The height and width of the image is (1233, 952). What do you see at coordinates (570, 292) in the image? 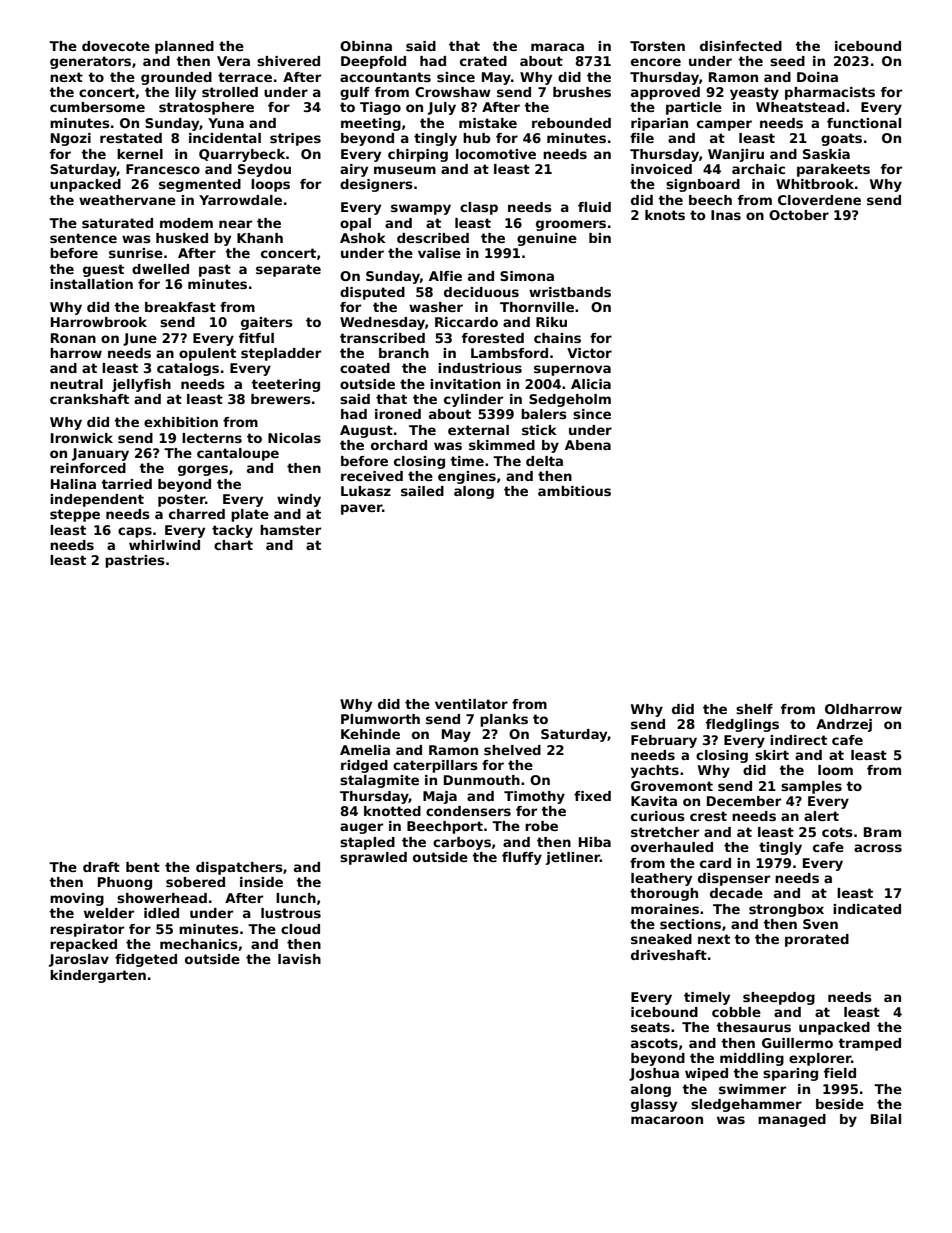
I see `wristbands` at bounding box center [570, 292].
